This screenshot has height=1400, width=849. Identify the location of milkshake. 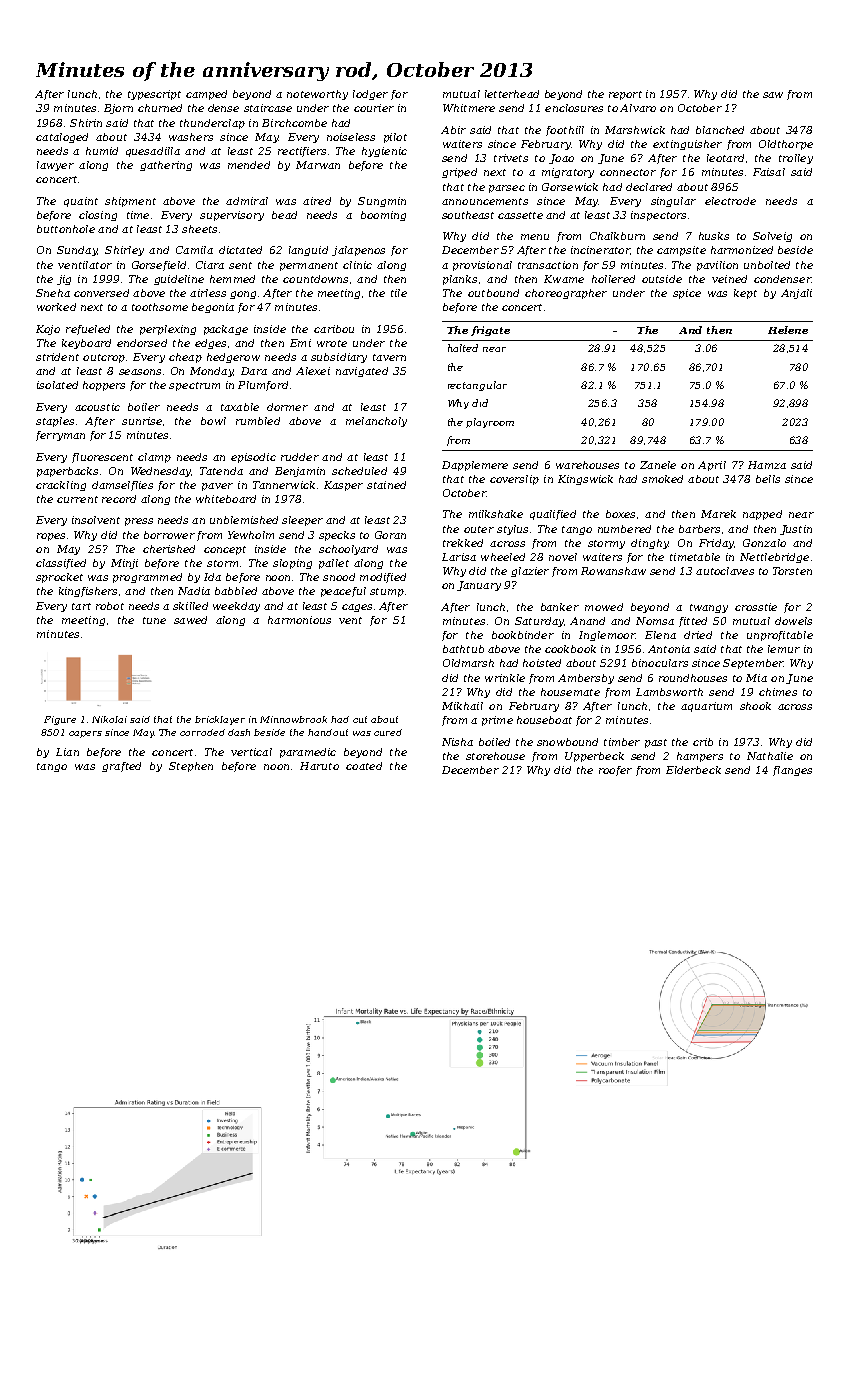
(496, 514).
